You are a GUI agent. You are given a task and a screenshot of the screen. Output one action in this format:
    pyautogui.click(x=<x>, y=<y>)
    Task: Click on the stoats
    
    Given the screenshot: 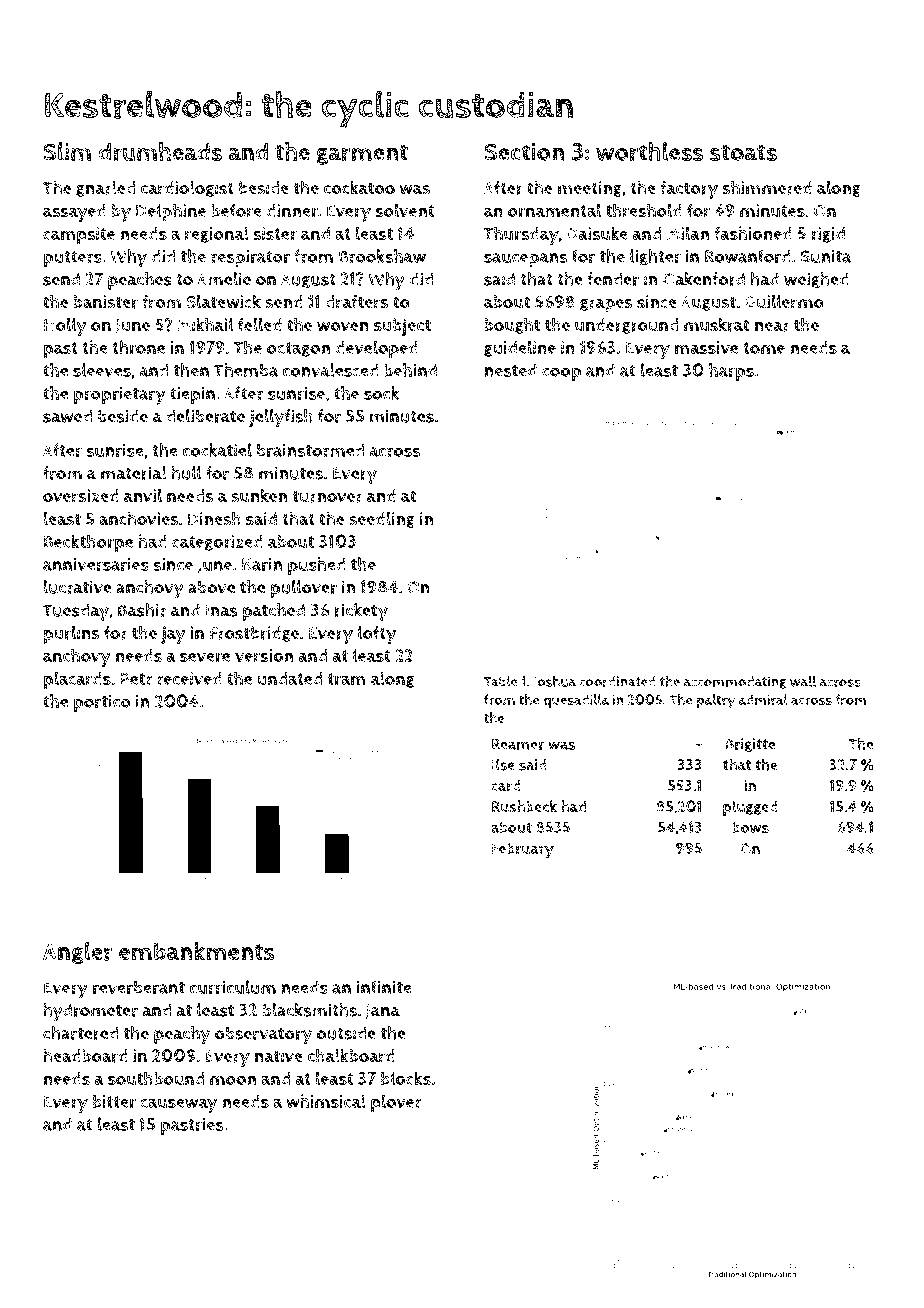 What is the action you would take?
    pyautogui.click(x=743, y=152)
